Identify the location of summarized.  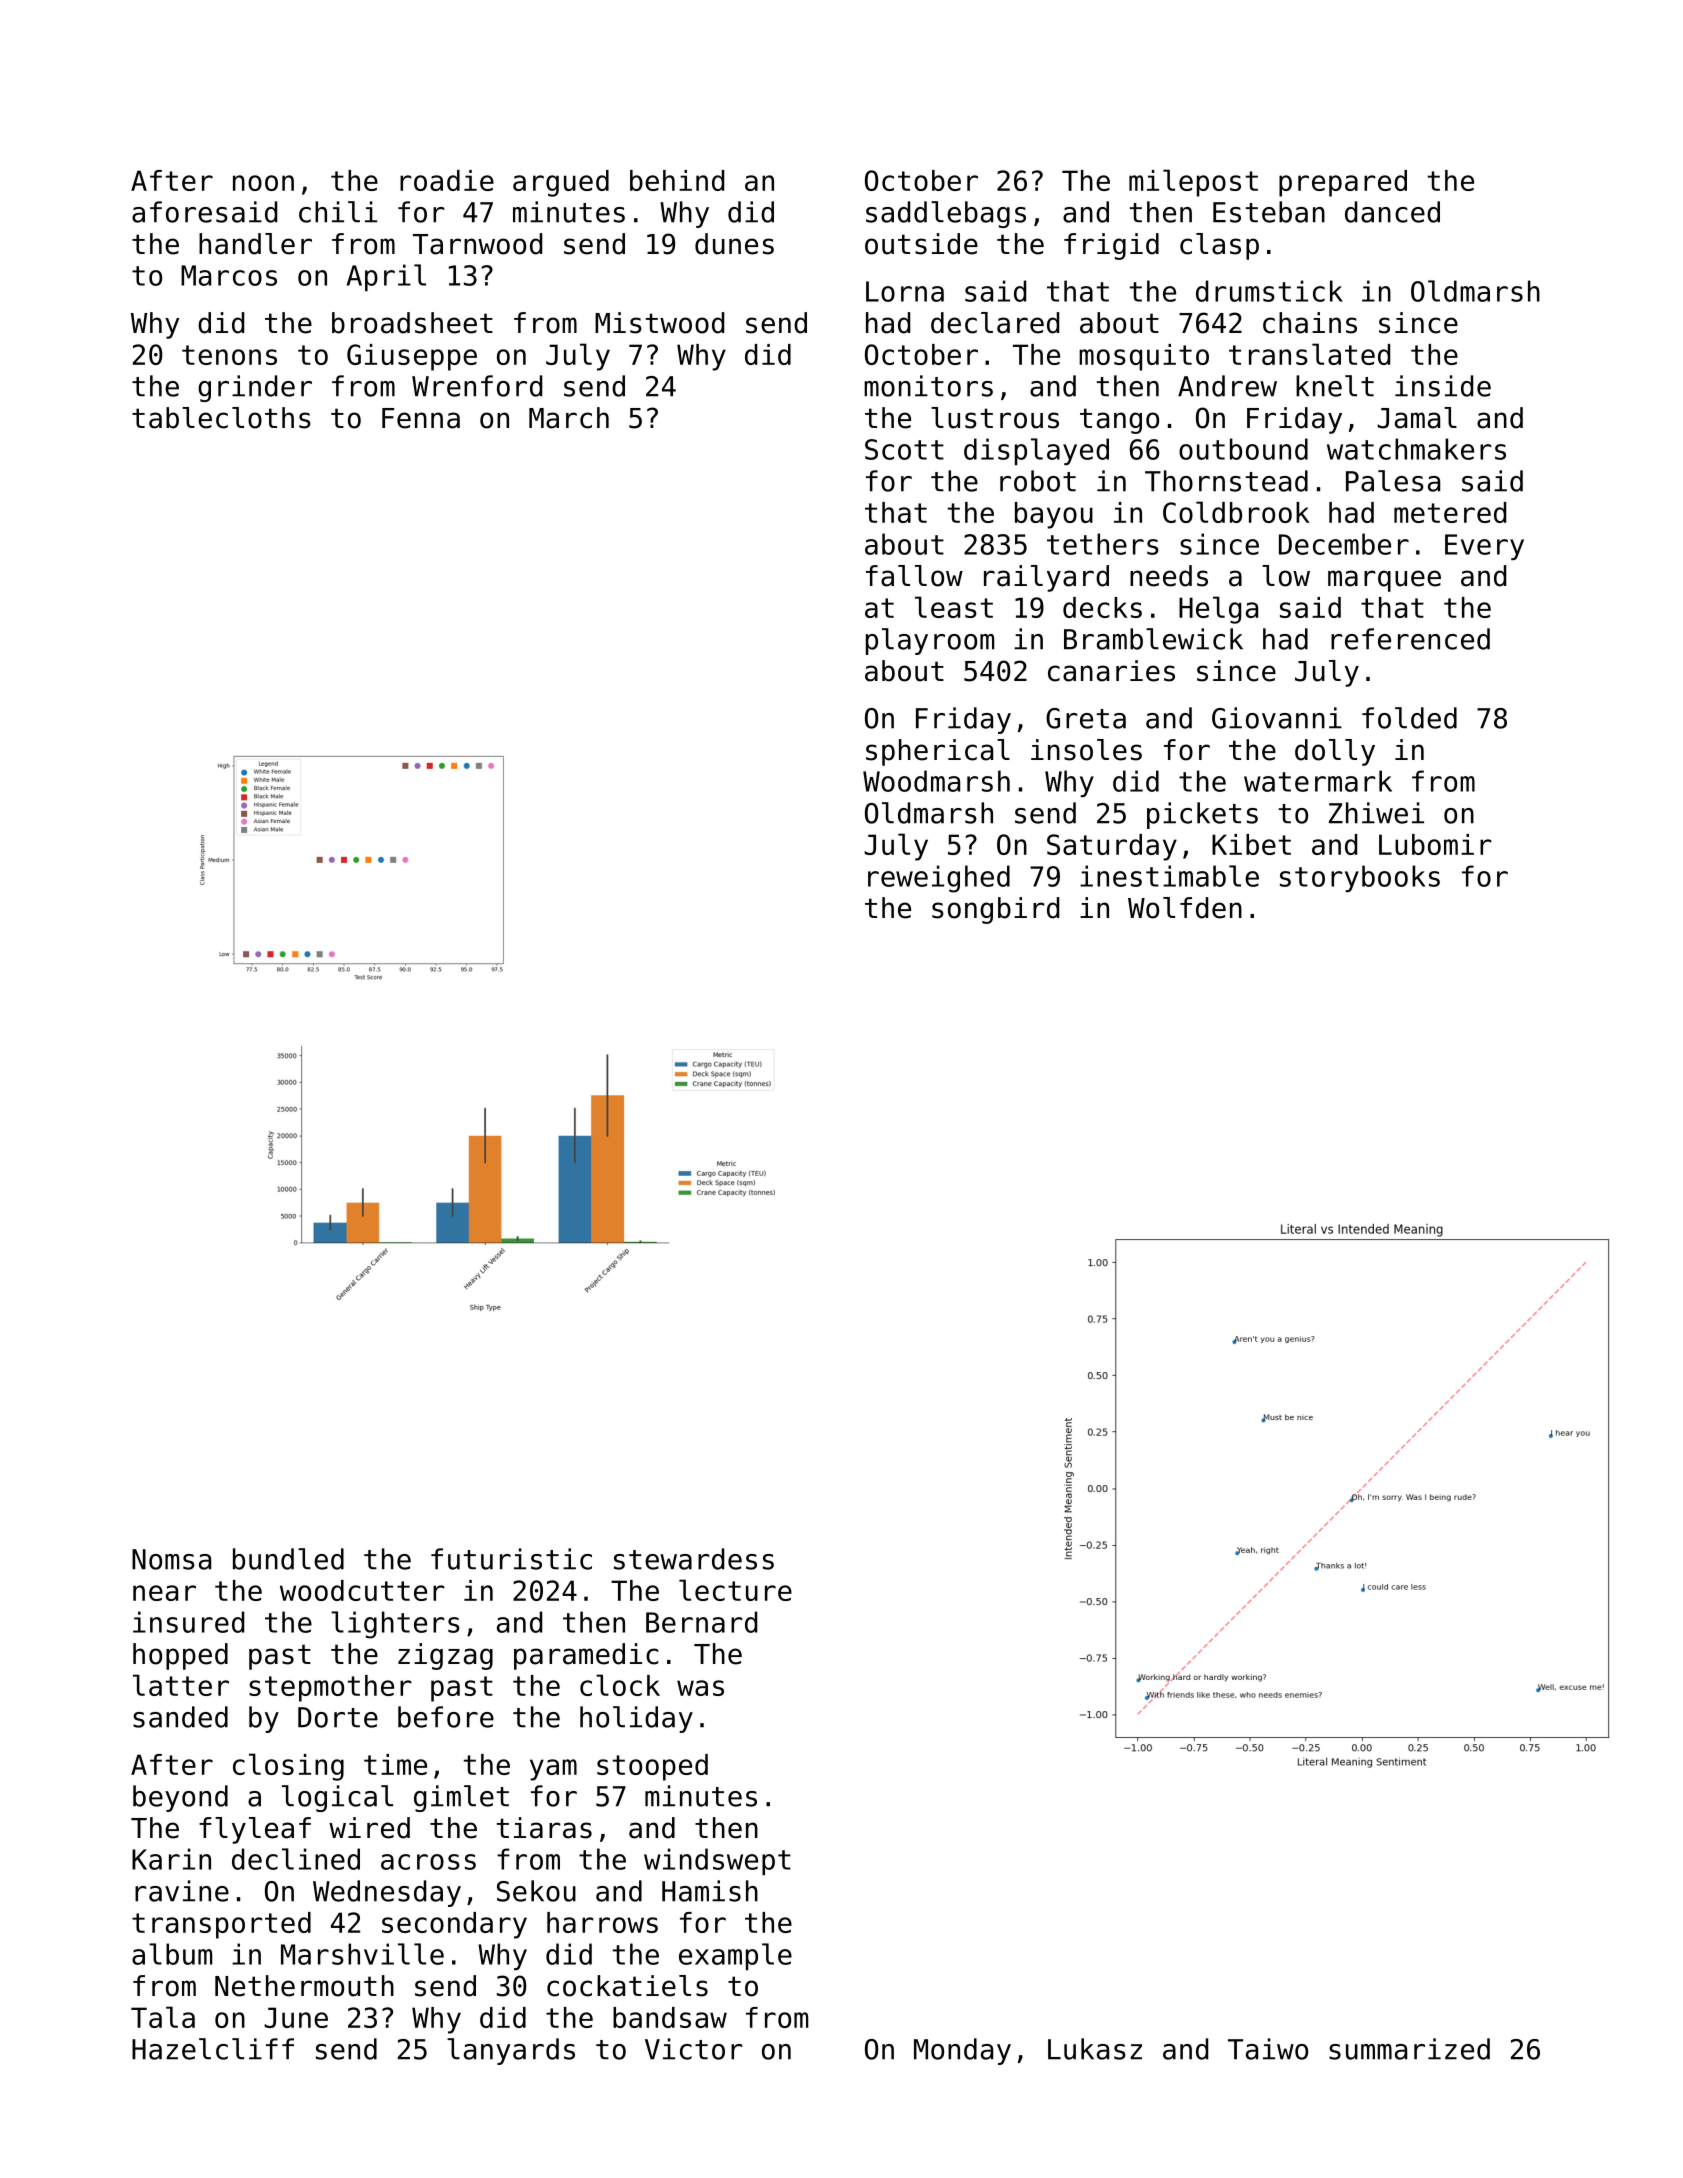
(1409, 2049).
